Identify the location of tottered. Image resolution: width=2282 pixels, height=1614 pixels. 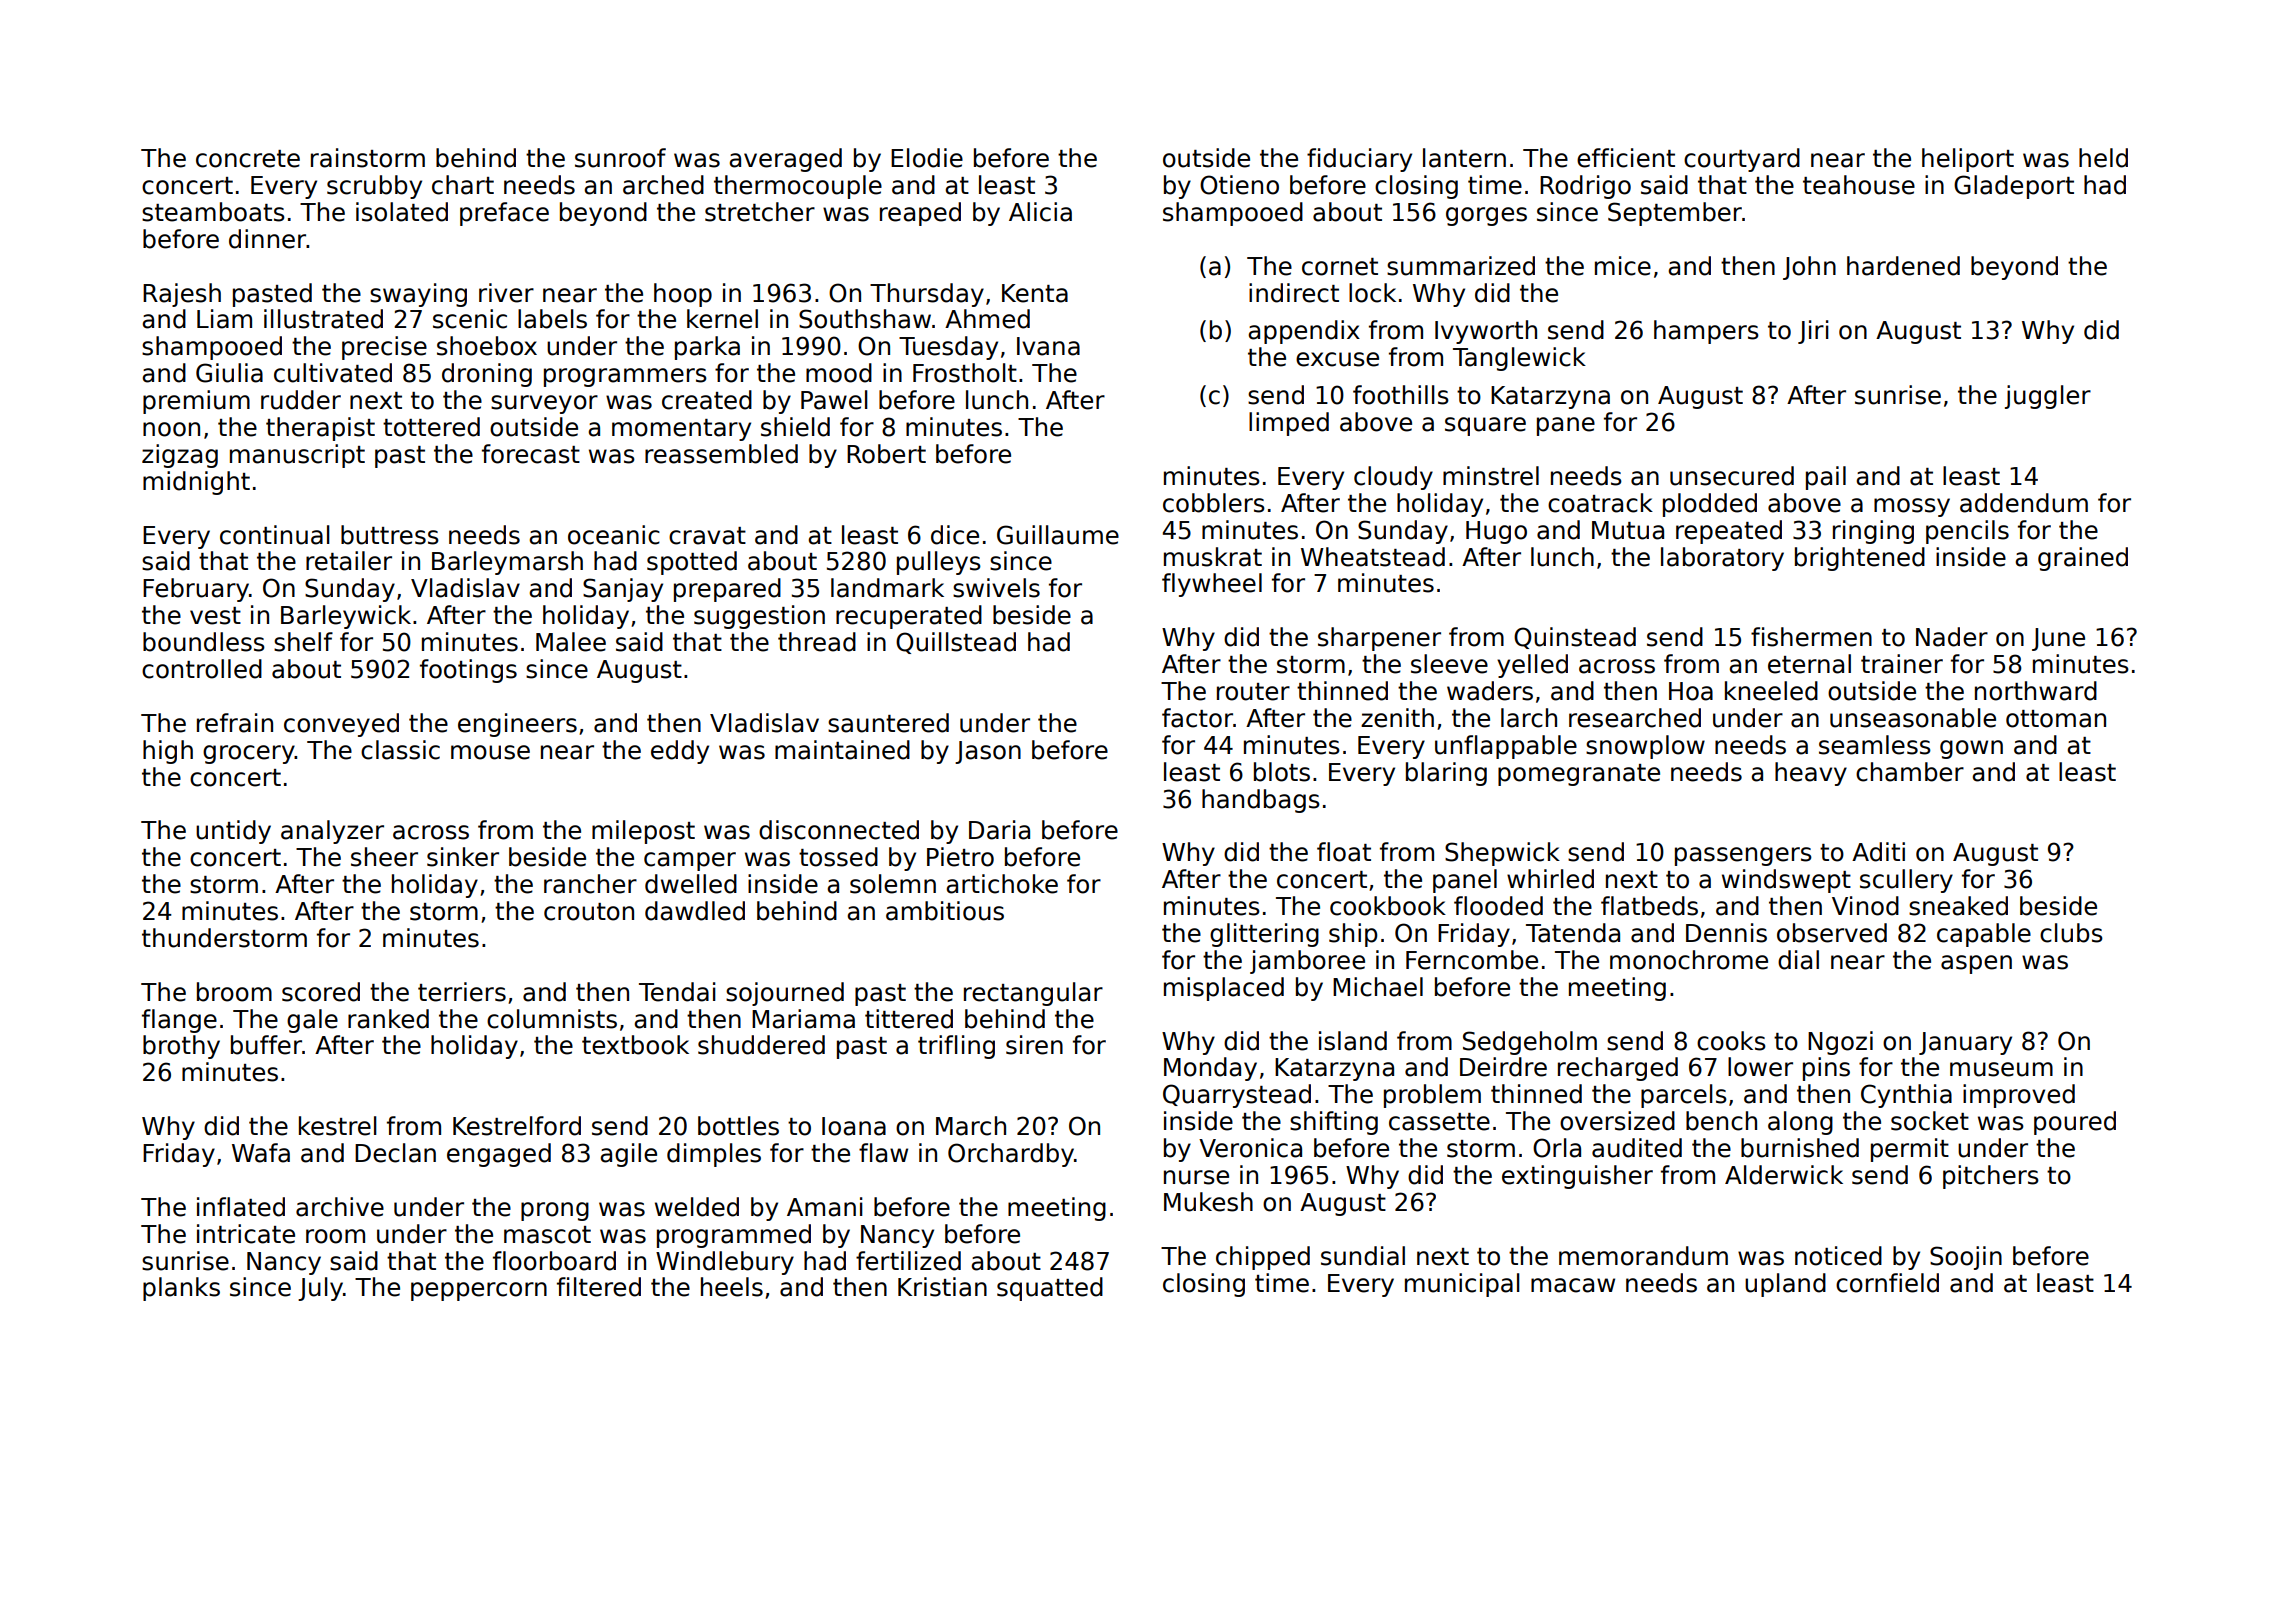
(431, 427).
